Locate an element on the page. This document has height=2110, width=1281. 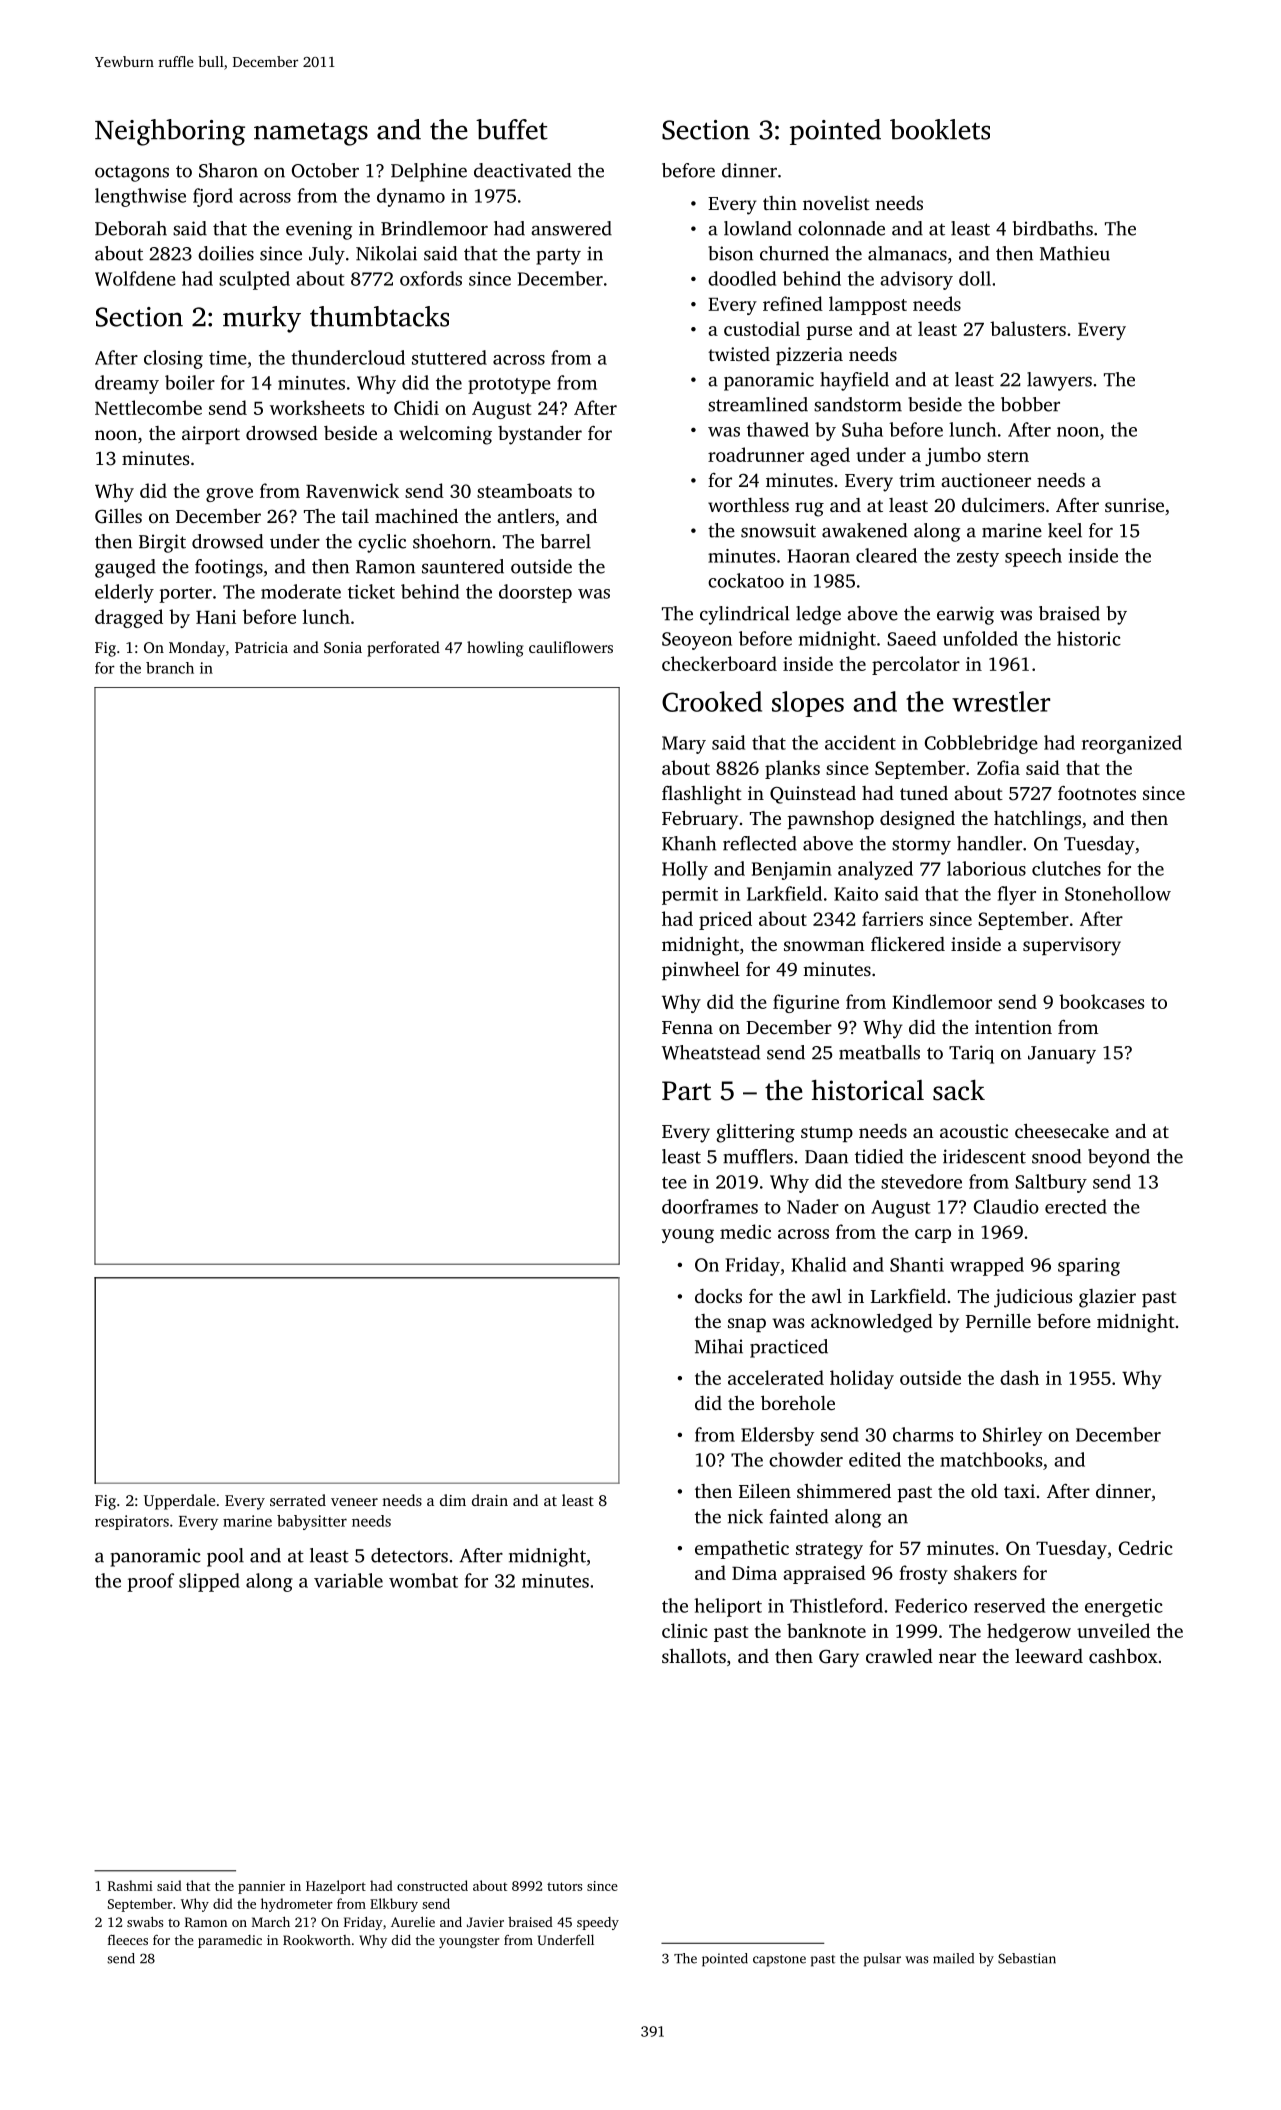
serrated is located at coordinates (298, 1500).
